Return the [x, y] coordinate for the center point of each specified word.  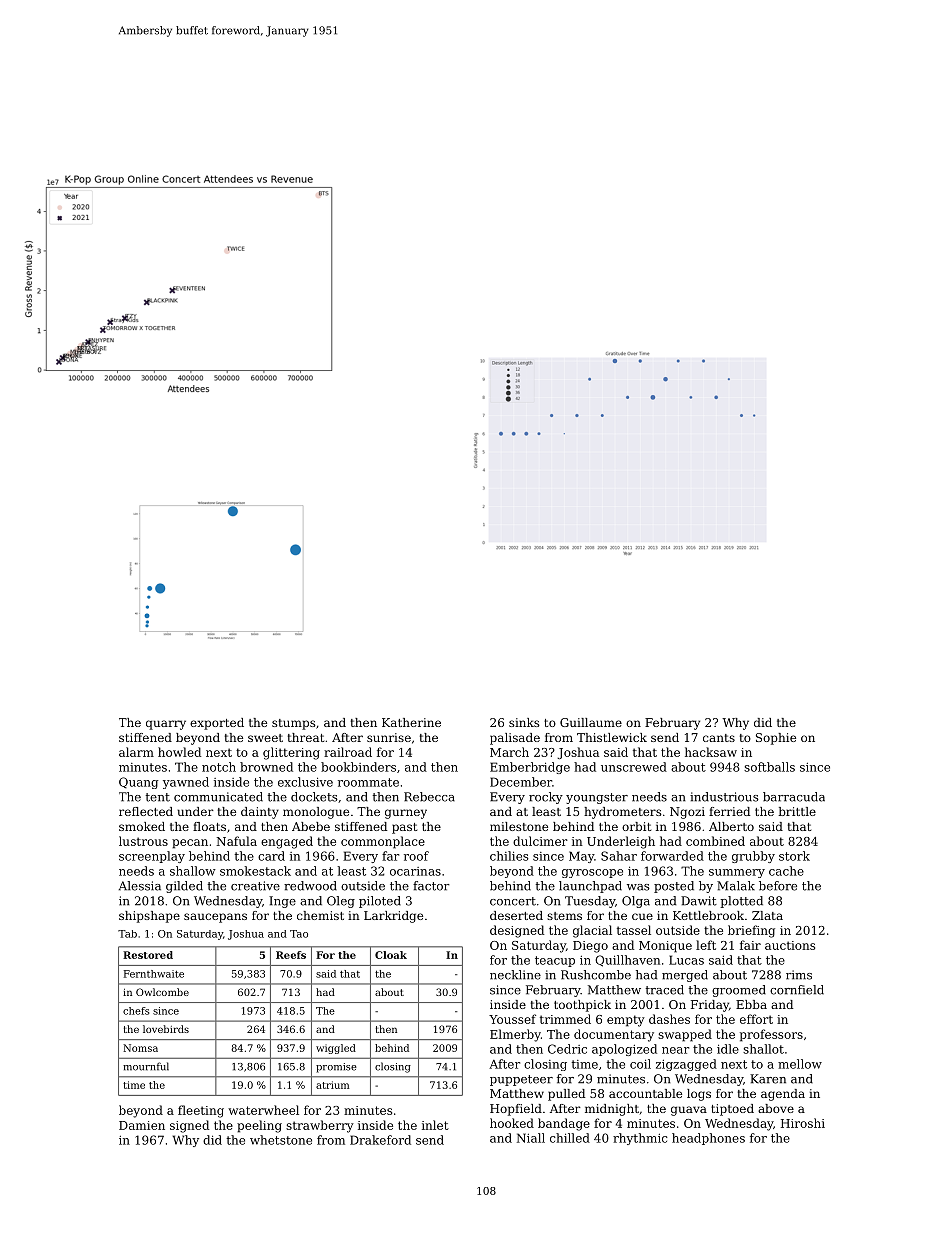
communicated [218, 797]
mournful [146, 1066]
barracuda [794, 797]
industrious [724, 797]
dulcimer [540, 841]
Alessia [140, 886]
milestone [519, 826]
